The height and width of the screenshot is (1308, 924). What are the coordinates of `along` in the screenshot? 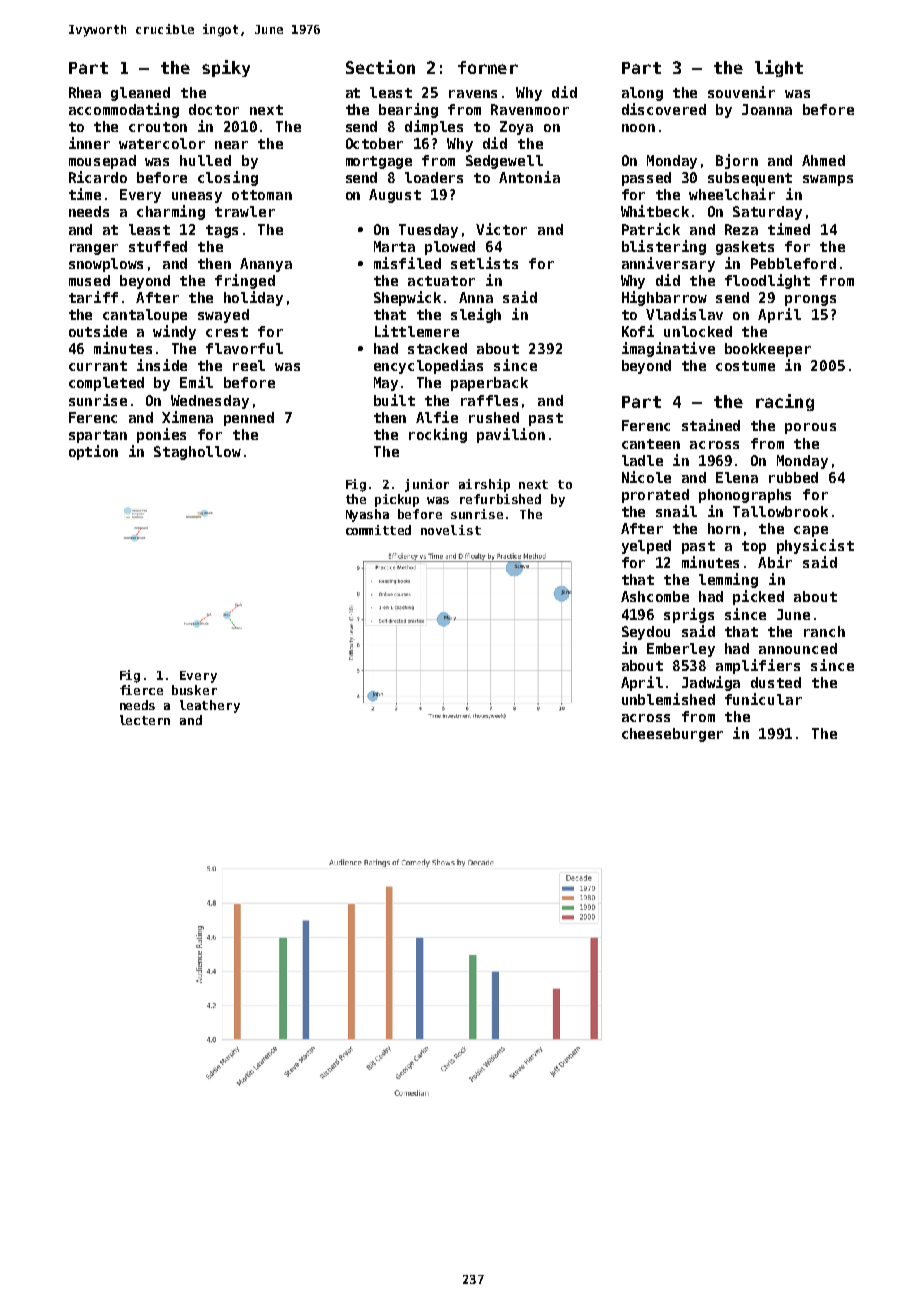 It's located at (642, 94).
